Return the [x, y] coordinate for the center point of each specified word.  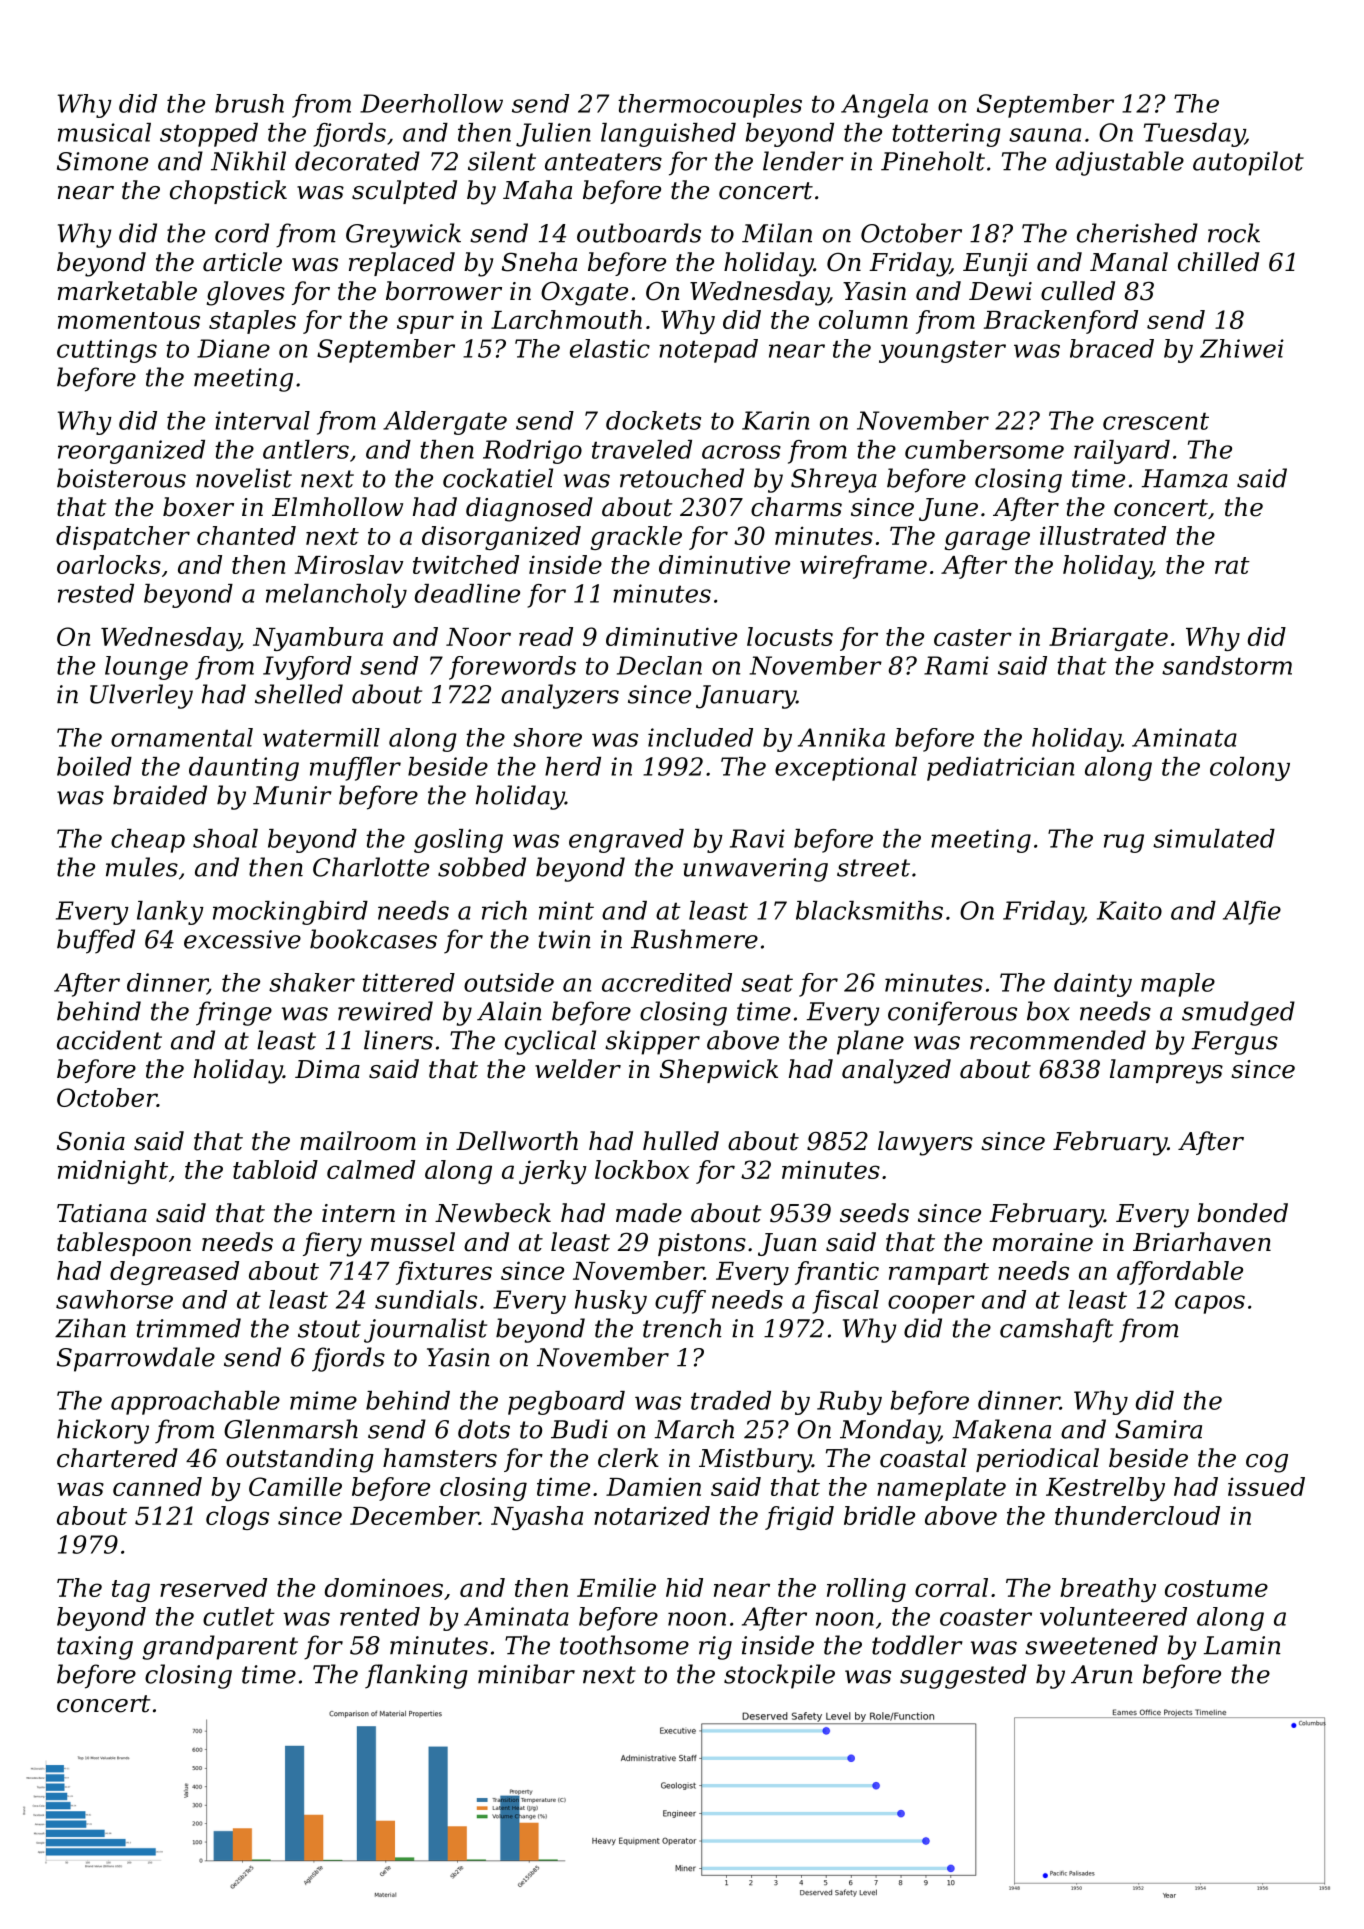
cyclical [550, 1042]
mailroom [358, 1141]
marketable [127, 291]
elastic [610, 348]
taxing [95, 1648]
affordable [1180, 1273]
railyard [1122, 452]
